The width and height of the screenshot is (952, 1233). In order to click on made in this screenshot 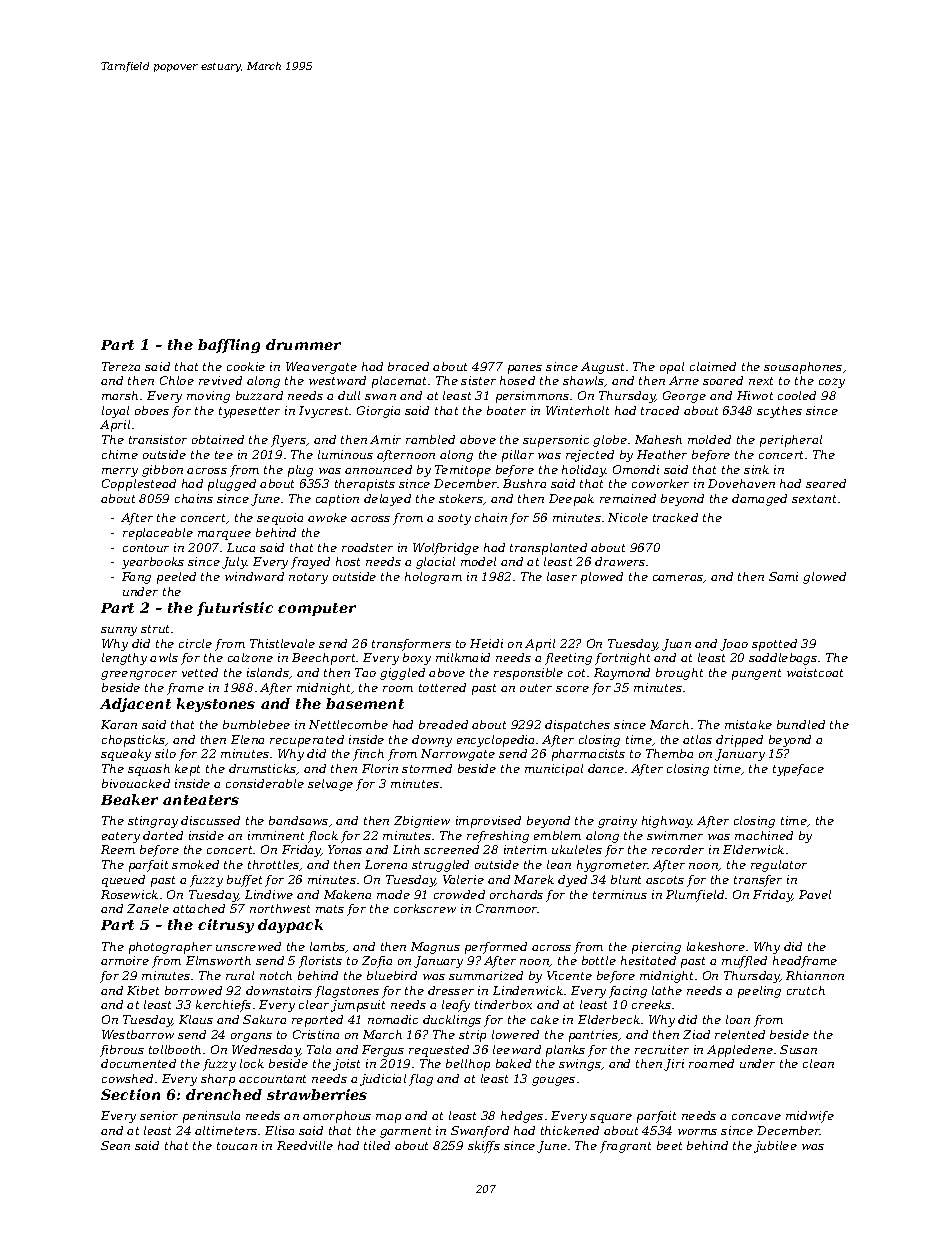, I will do `click(393, 894)`.
